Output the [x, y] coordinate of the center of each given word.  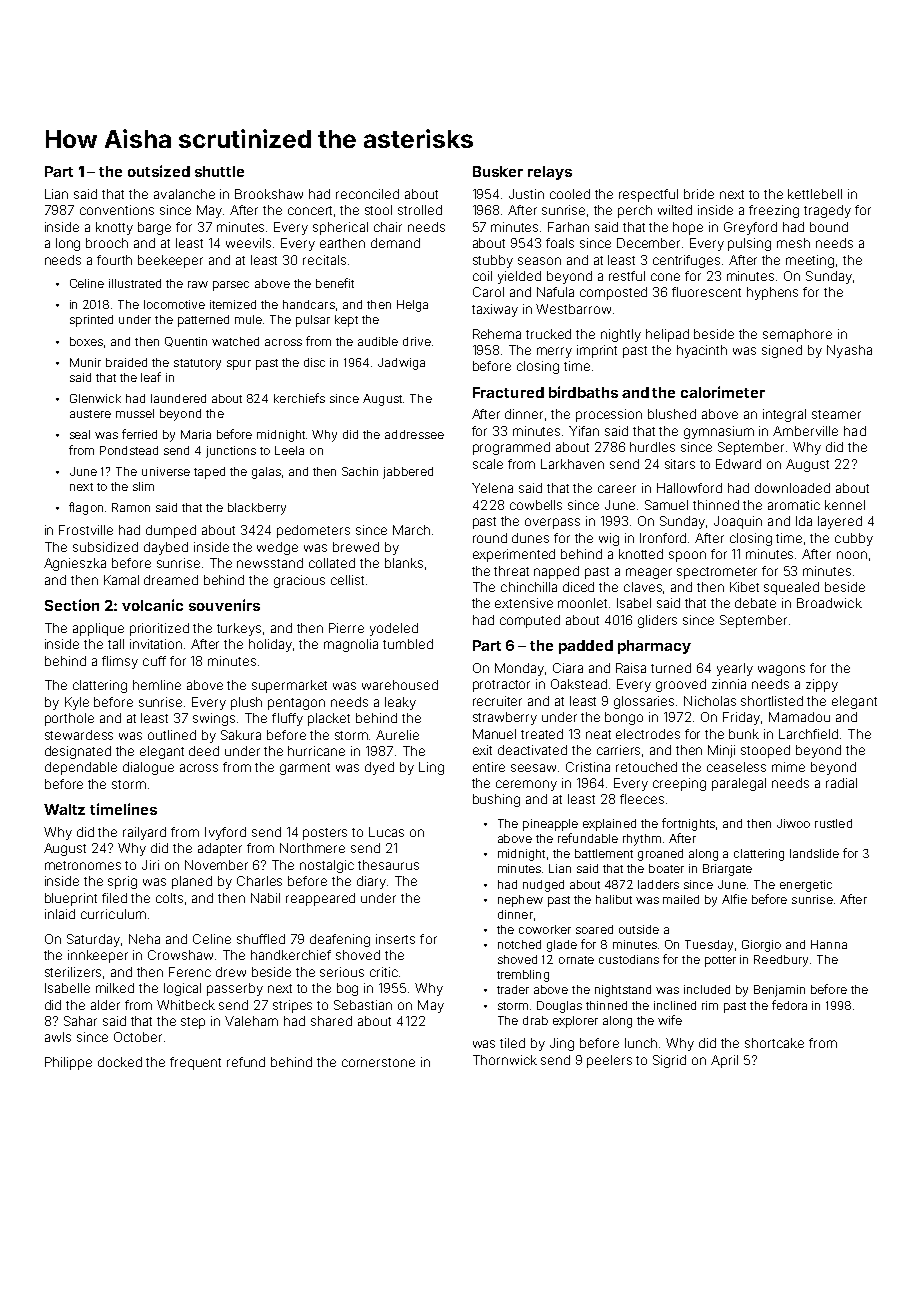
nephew [520, 901]
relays [550, 173]
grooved [681, 685]
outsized [159, 171]
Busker [498, 171]
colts [169, 898]
